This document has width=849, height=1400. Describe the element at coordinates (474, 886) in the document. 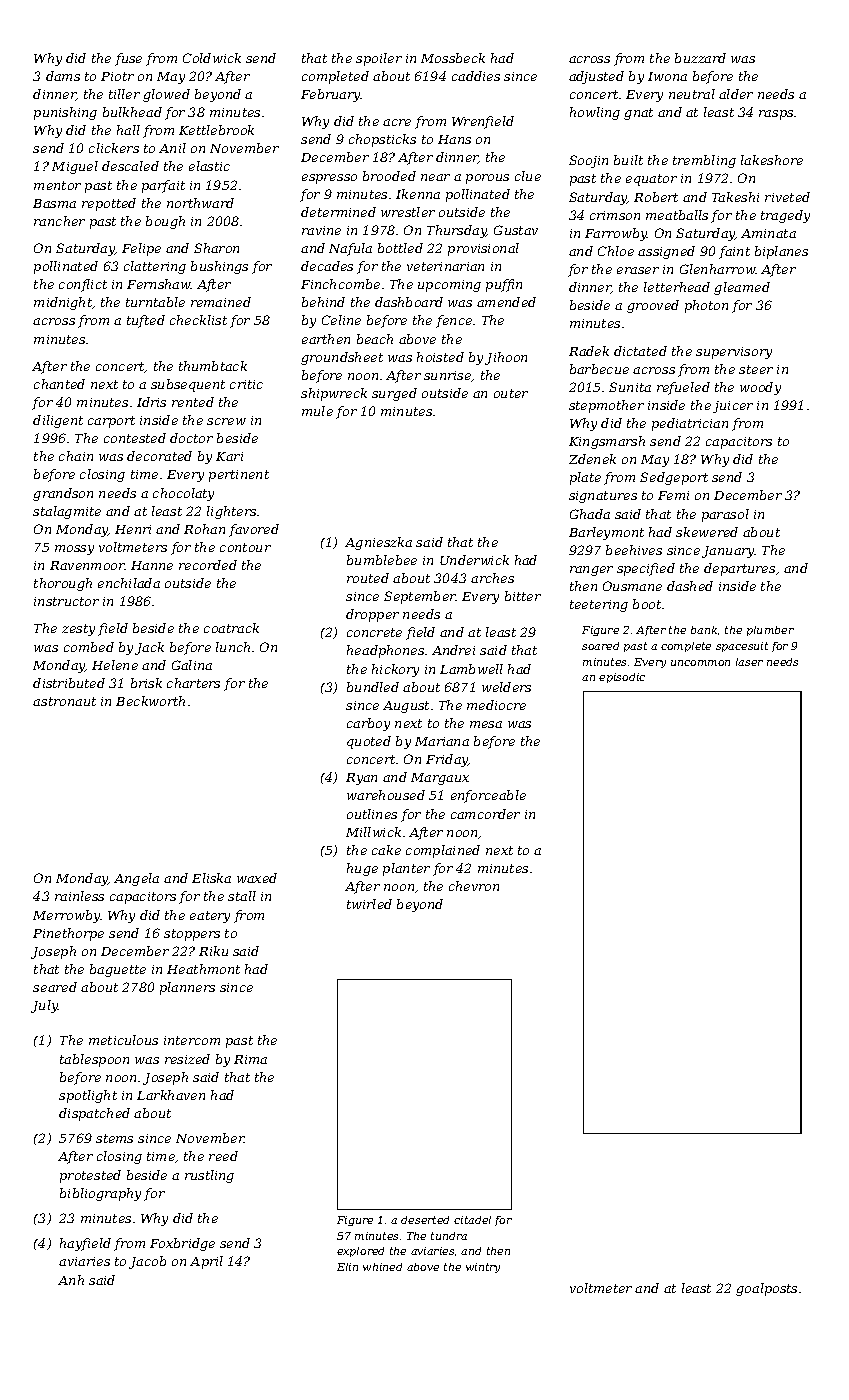

I see `chevron` at that location.
